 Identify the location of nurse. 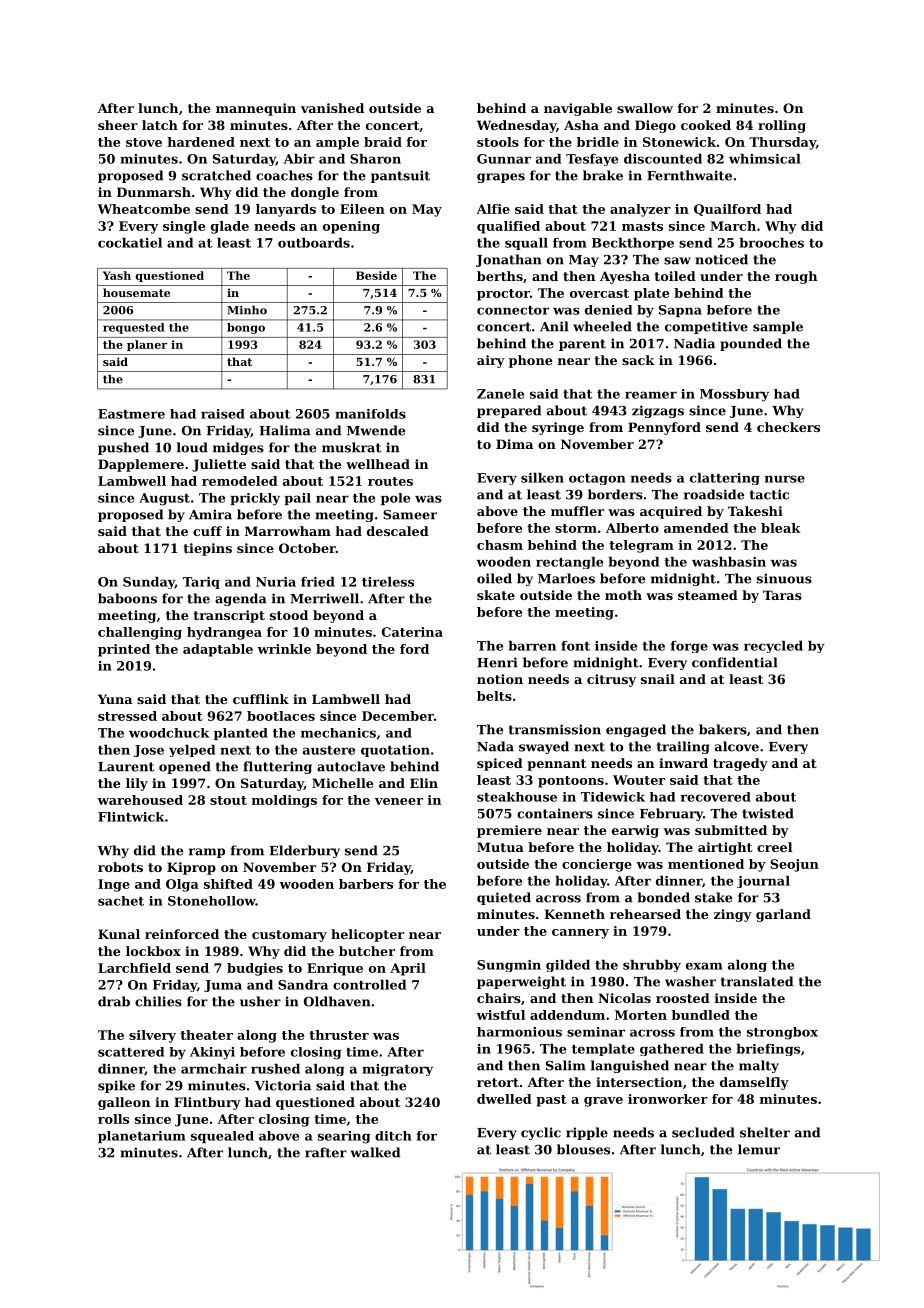
(785, 479).
